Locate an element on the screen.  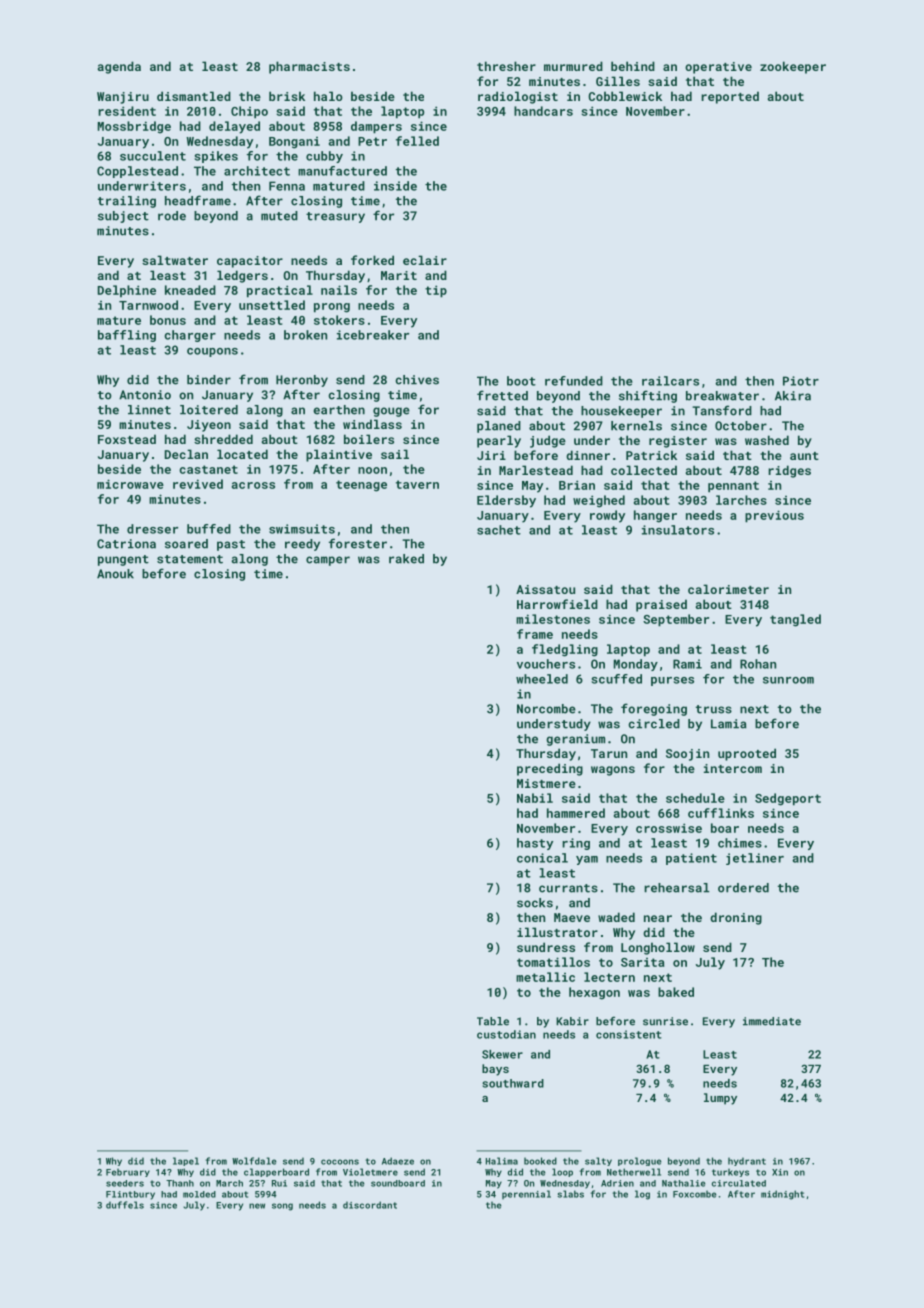
eclair is located at coordinates (425, 260).
